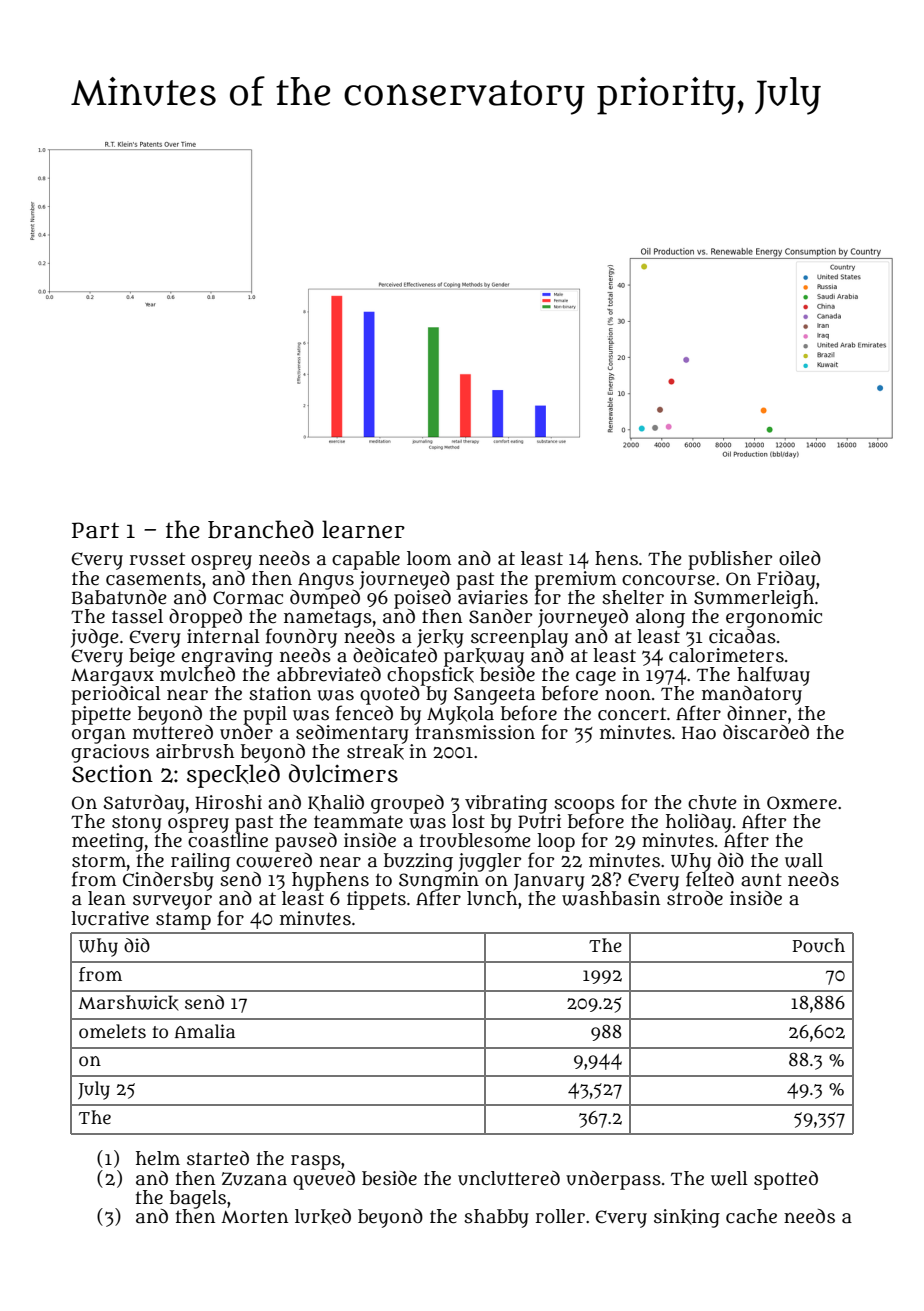  What do you see at coordinates (363, 529) in the screenshot?
I see `learner` at bounding box center [363, 529].
